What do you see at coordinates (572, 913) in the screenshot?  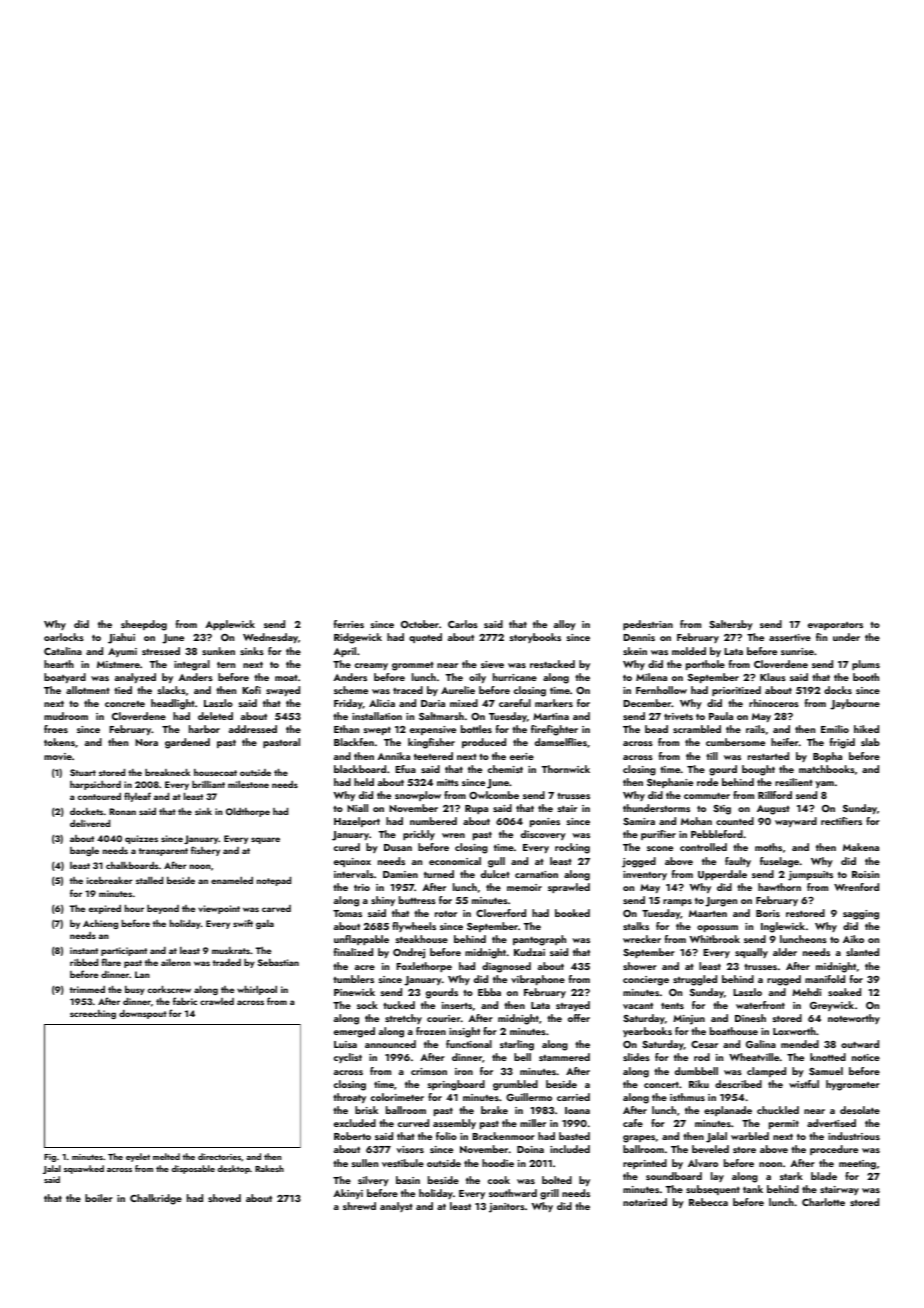 I see `booked` at bounding box center [572, 913].
